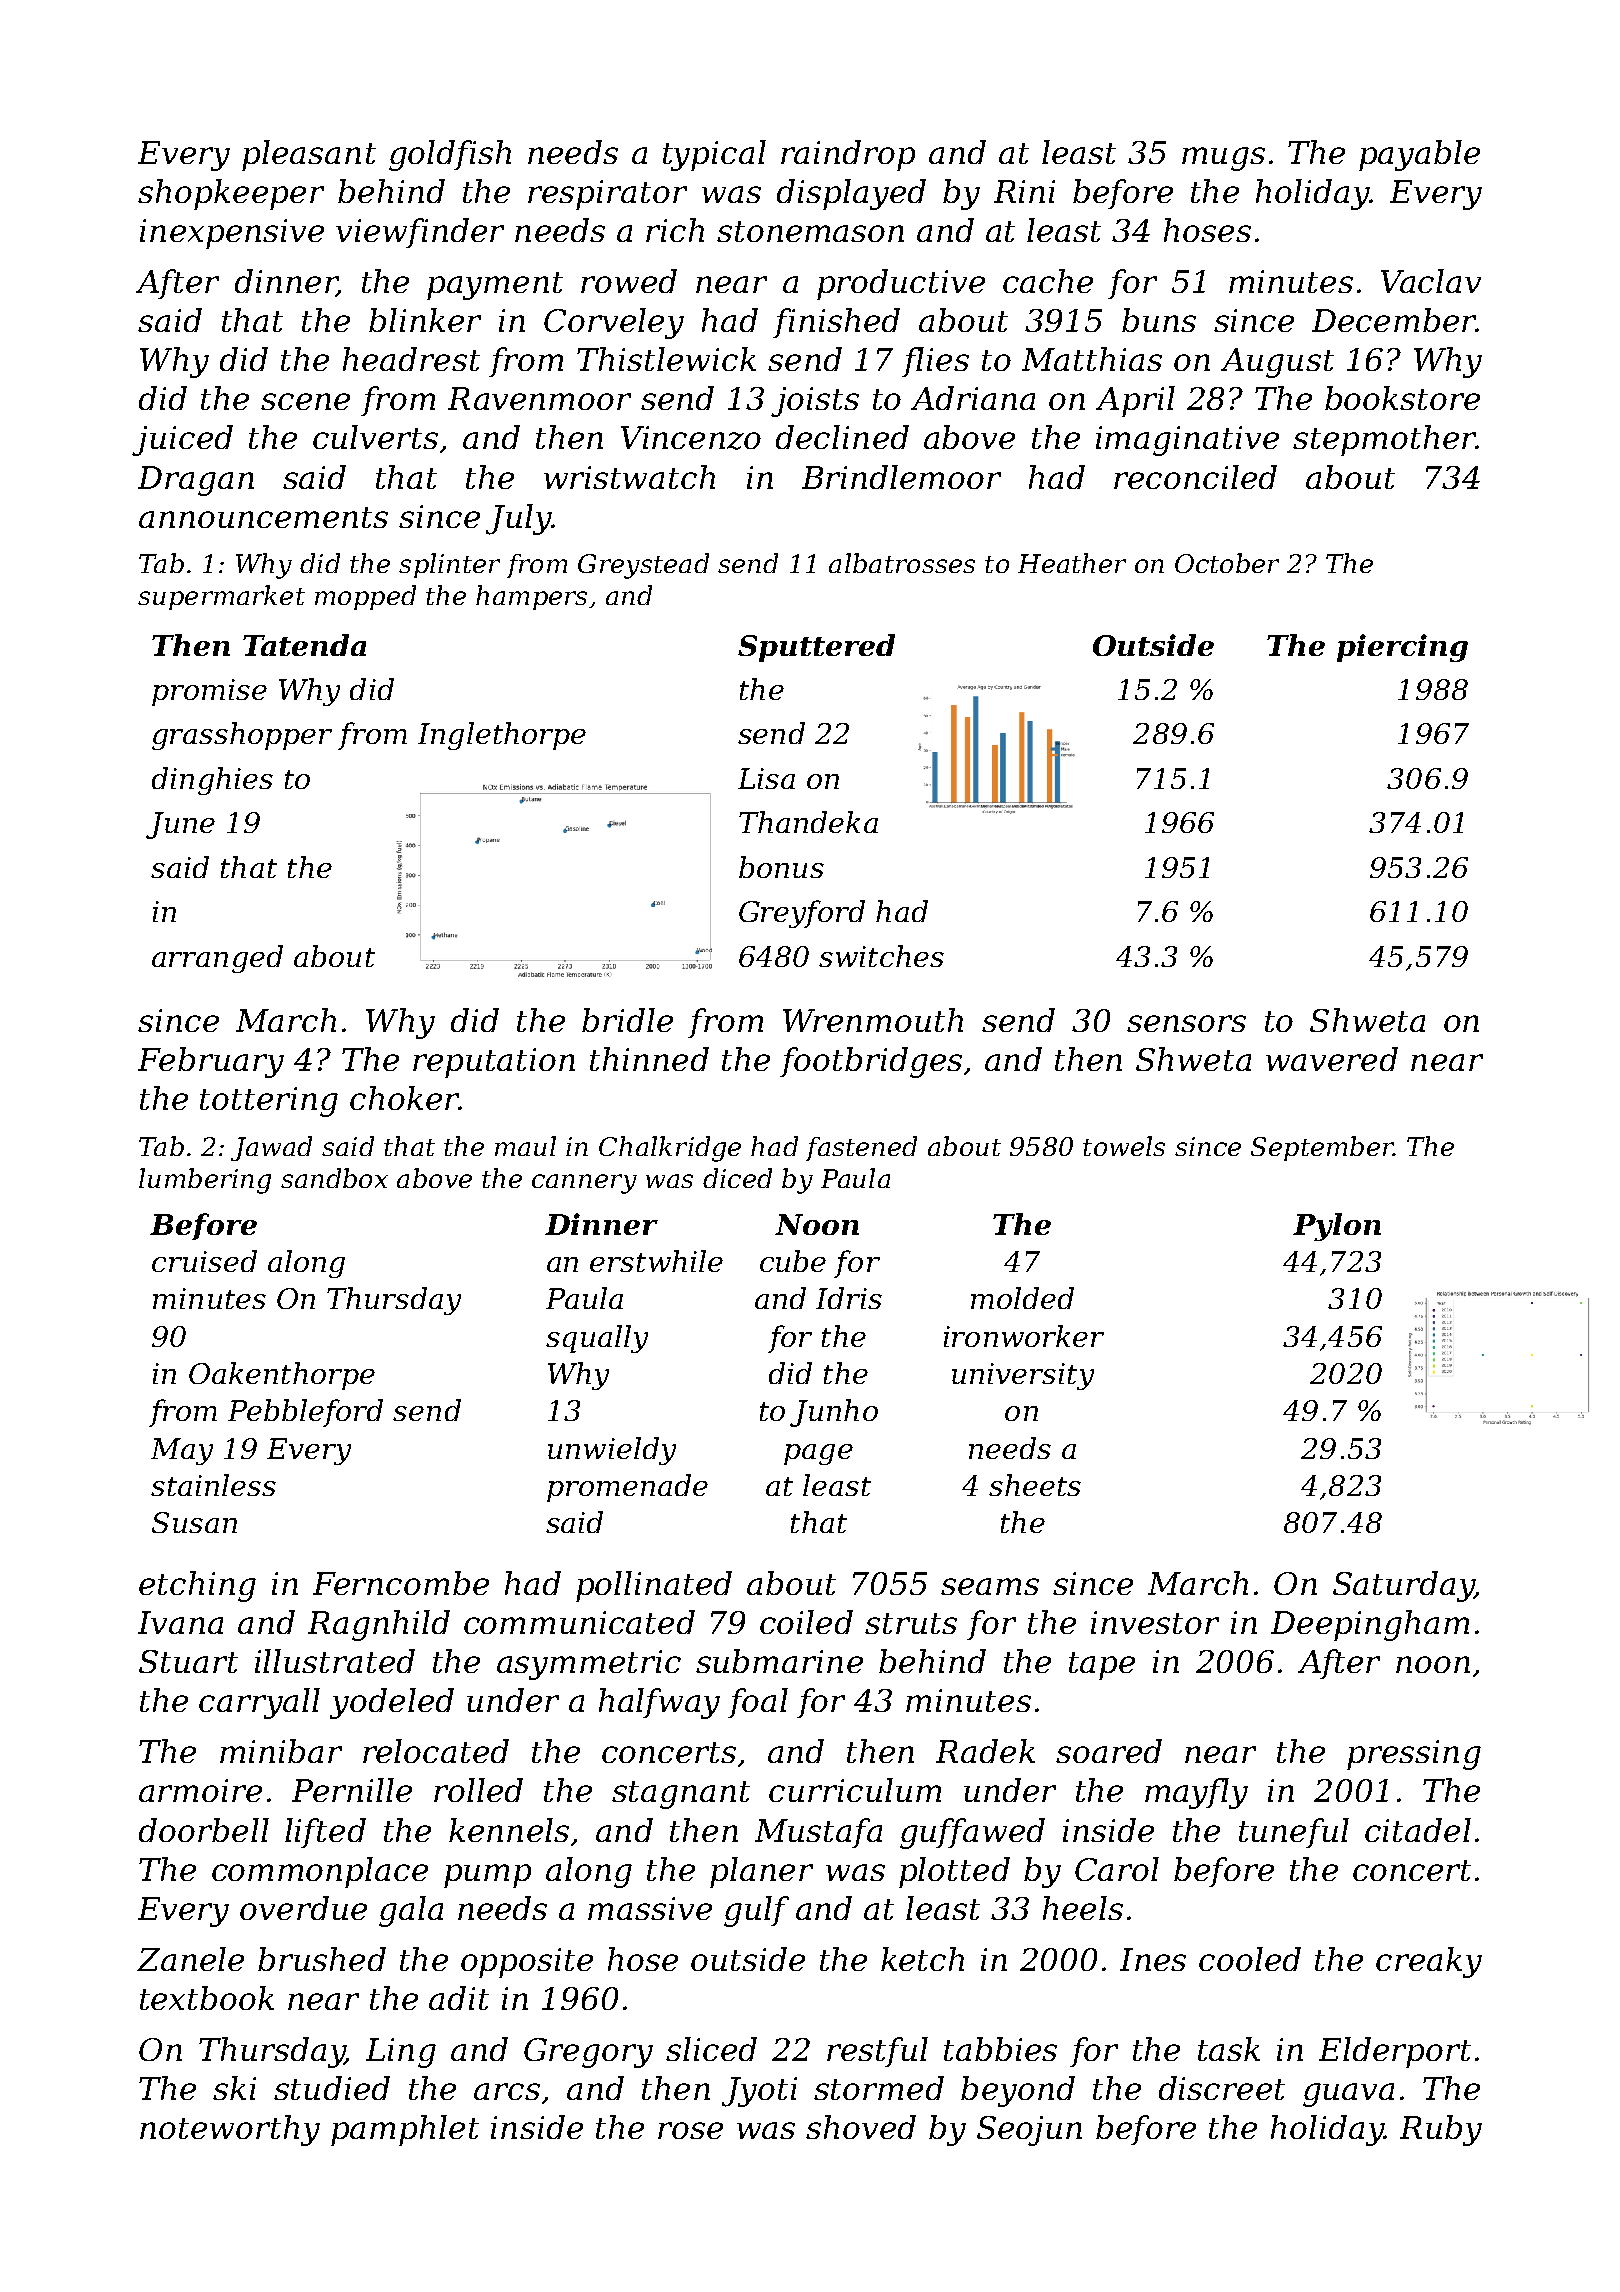 The width and height of the document is (1620, 2292). What do you see at coordinates (990, 1586) in the document?
I see `seams` at bounding box center [990, 1586].
